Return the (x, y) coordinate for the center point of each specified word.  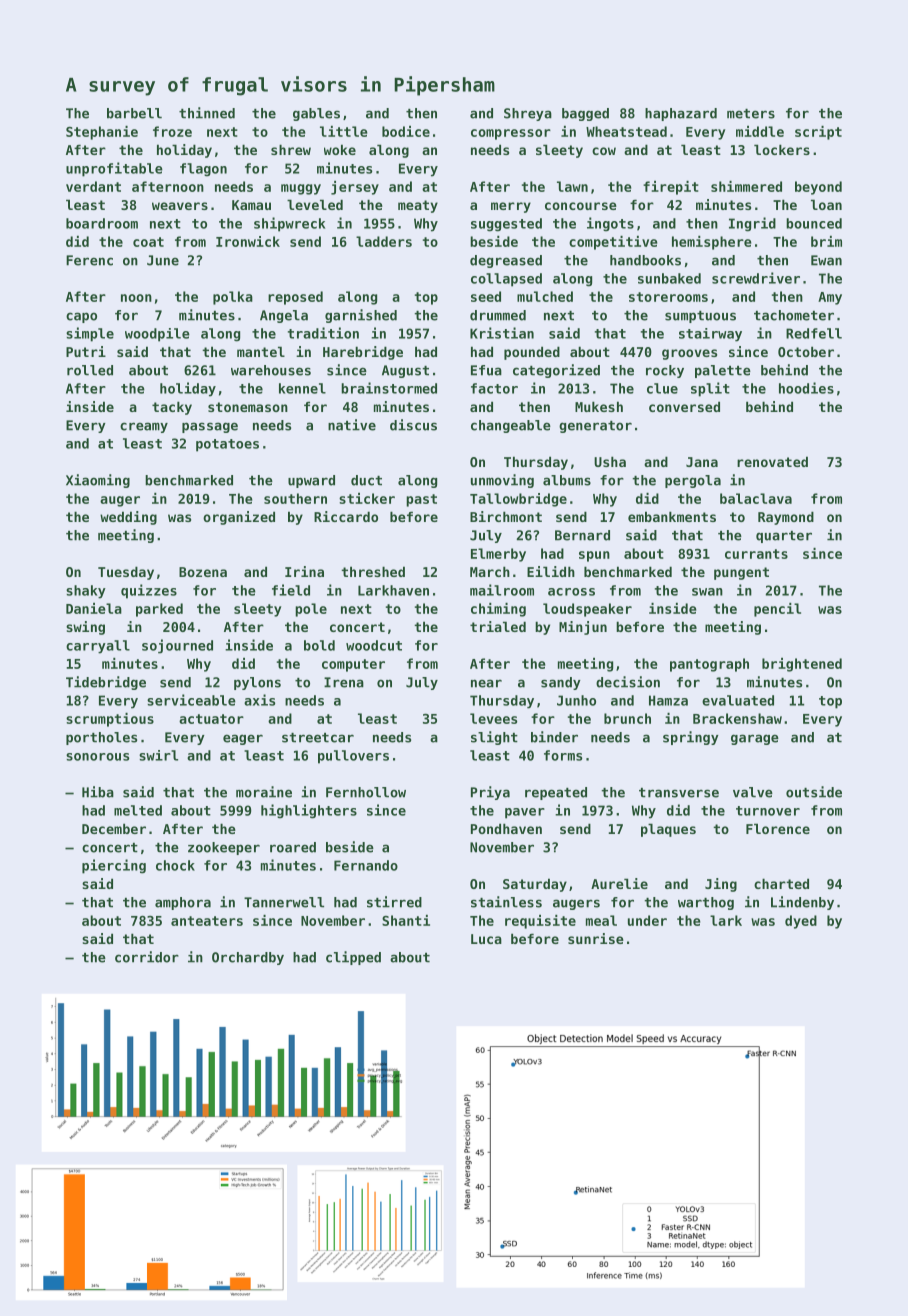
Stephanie (102, 133)
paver (525, 813)
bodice (406, 131)
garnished (361, 316)
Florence (778, 828)
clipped (353, 958)
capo (81, 317)
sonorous (97, 757)
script (818, 133)
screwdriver (756, 278)
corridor (147, 957)
